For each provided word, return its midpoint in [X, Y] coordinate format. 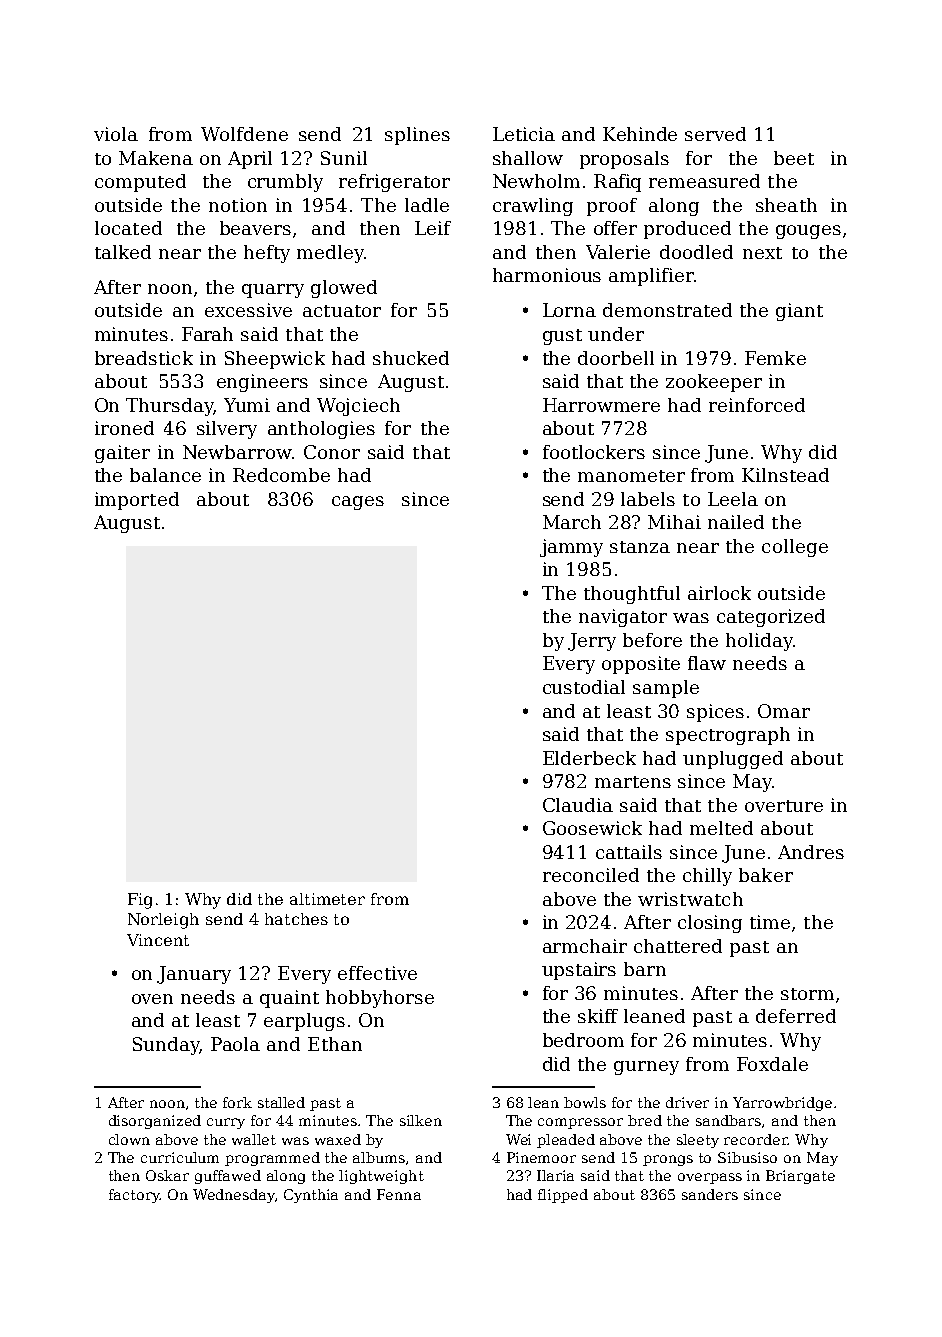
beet [794, 158]
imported [137, 501]
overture [784, 806]
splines [417, 136]
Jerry [592, 642]
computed [140, 183]
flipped [563, 1196]
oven [152, 999]
